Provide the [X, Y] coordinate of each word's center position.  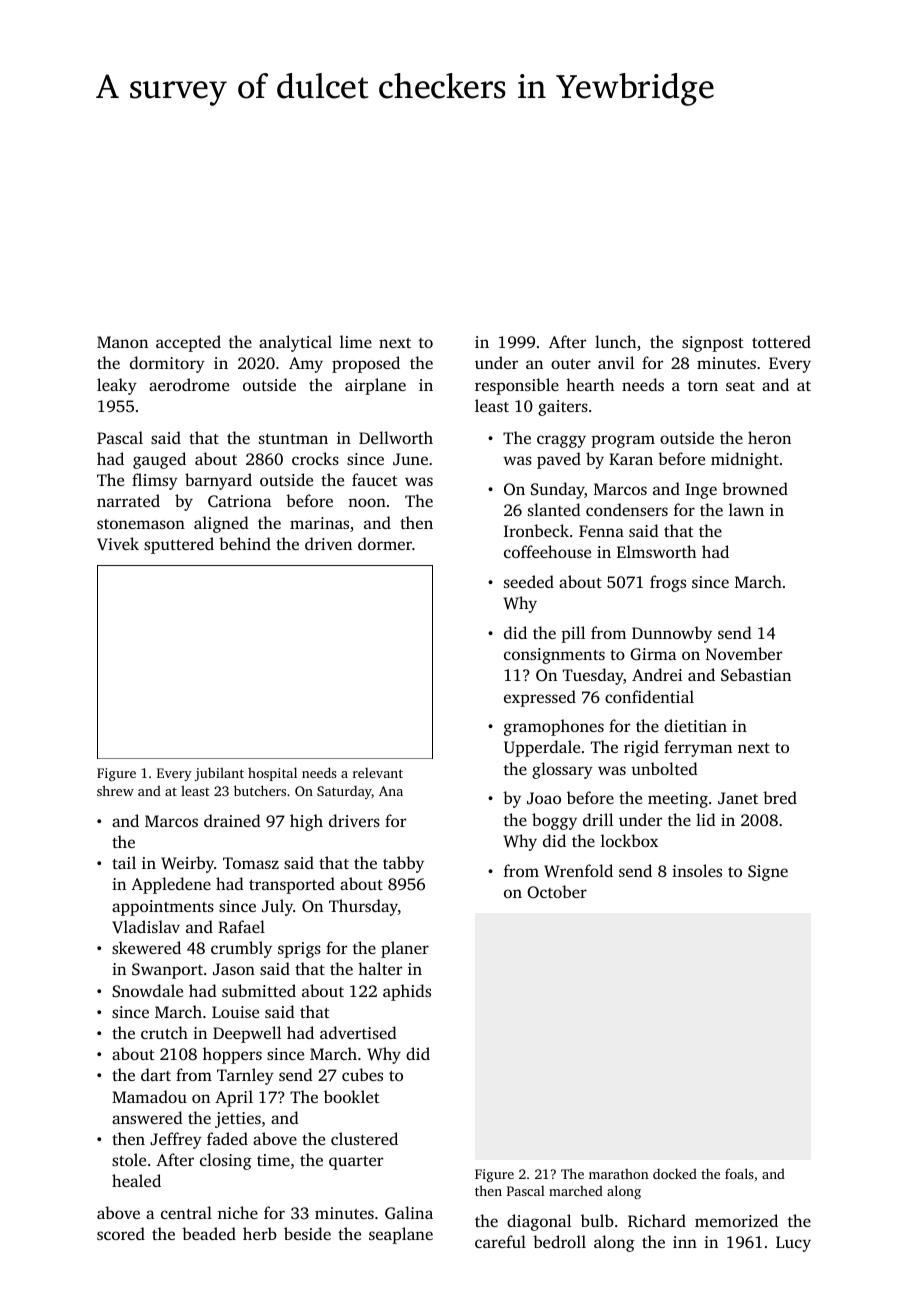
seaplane [401, 1235]
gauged [159, 460]
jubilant [219, 774]
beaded [209, 1233]
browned [755, 488]
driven [328, 543]
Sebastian [756, 675]
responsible [517, 386]
